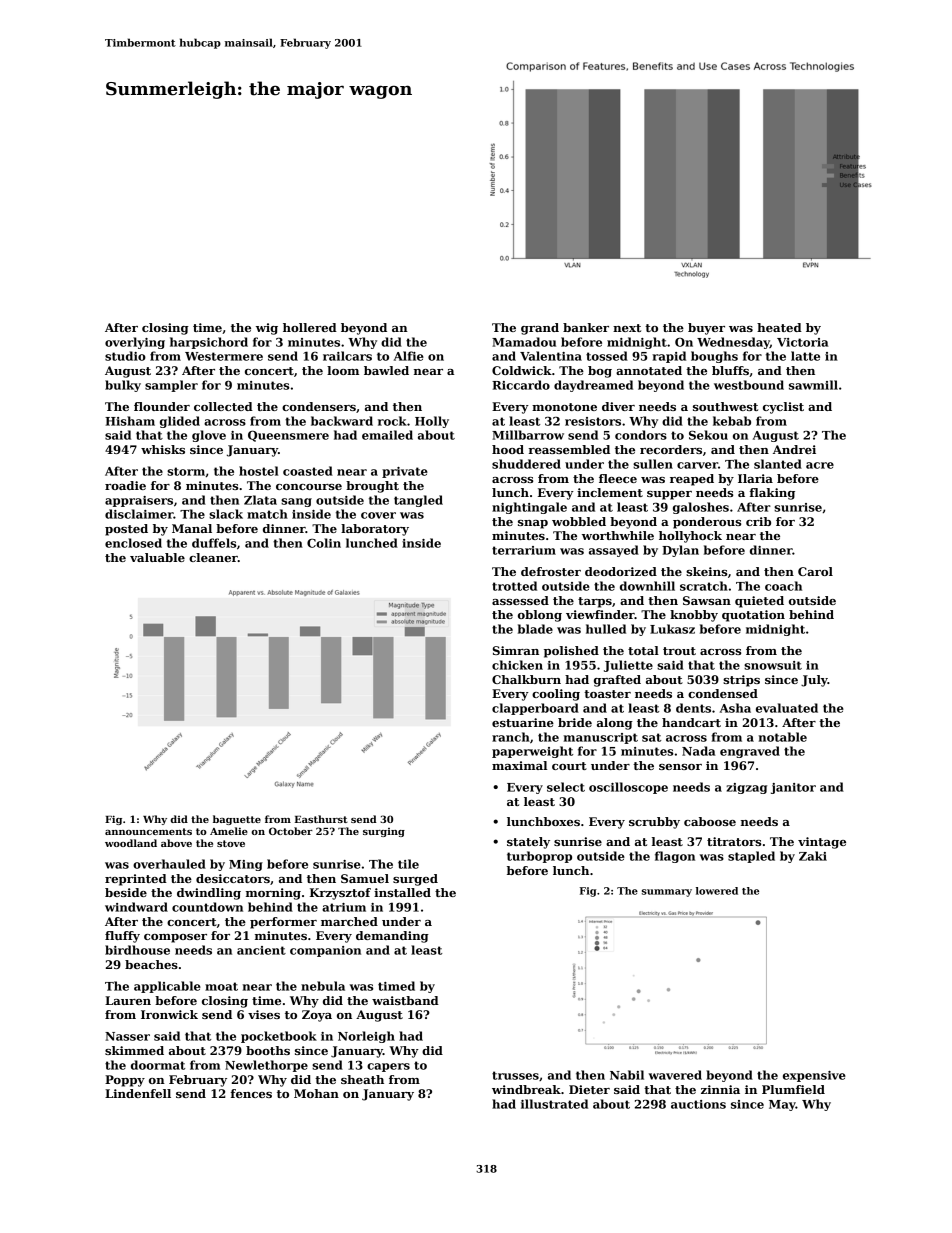 The height and width of the page is (1233, 952). Describe the element at coordinates (710, 821) in the page. I see `caboose` at that location.
